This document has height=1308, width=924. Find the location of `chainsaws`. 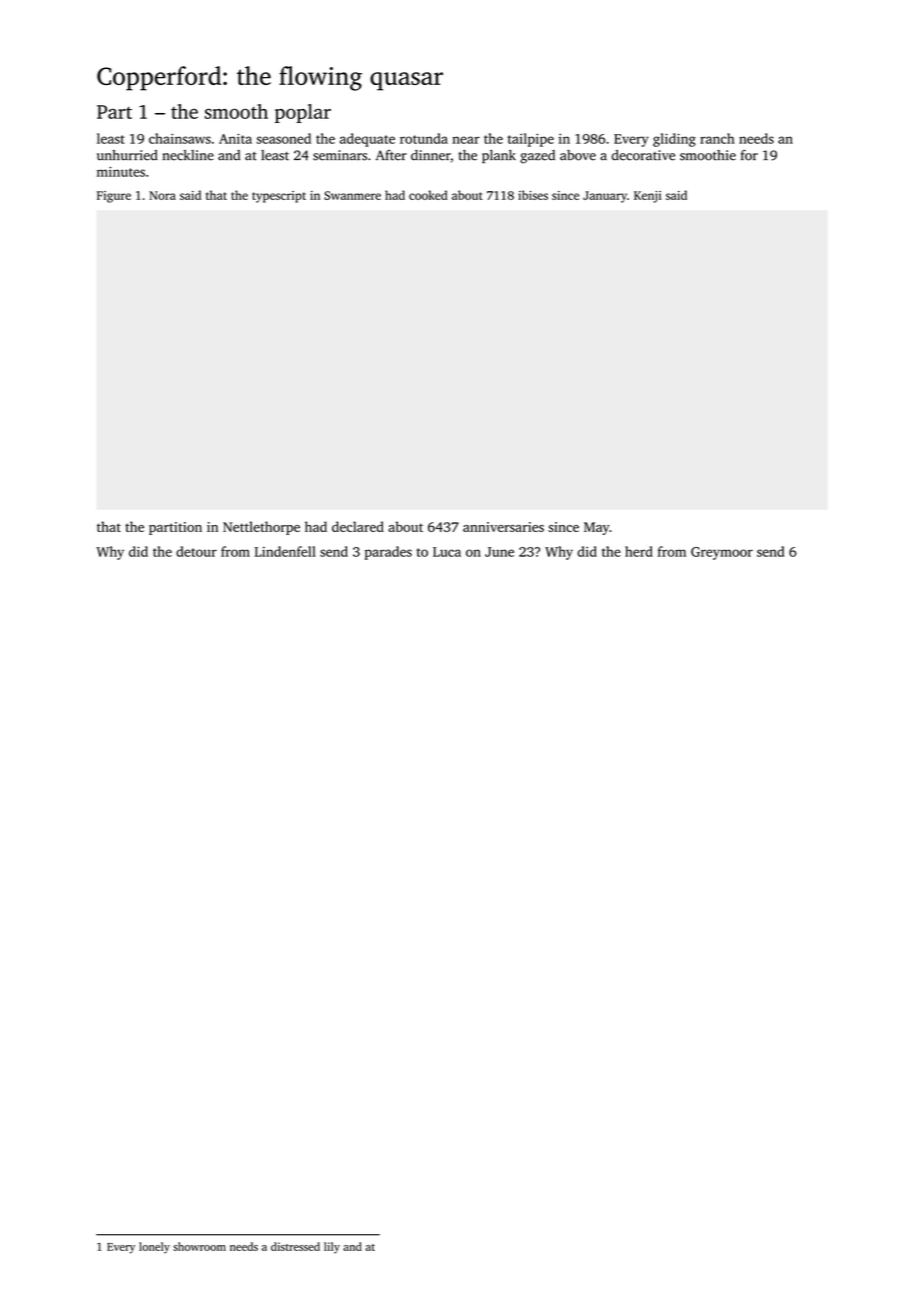

chainsaws is located at coordinates (180, 138).
